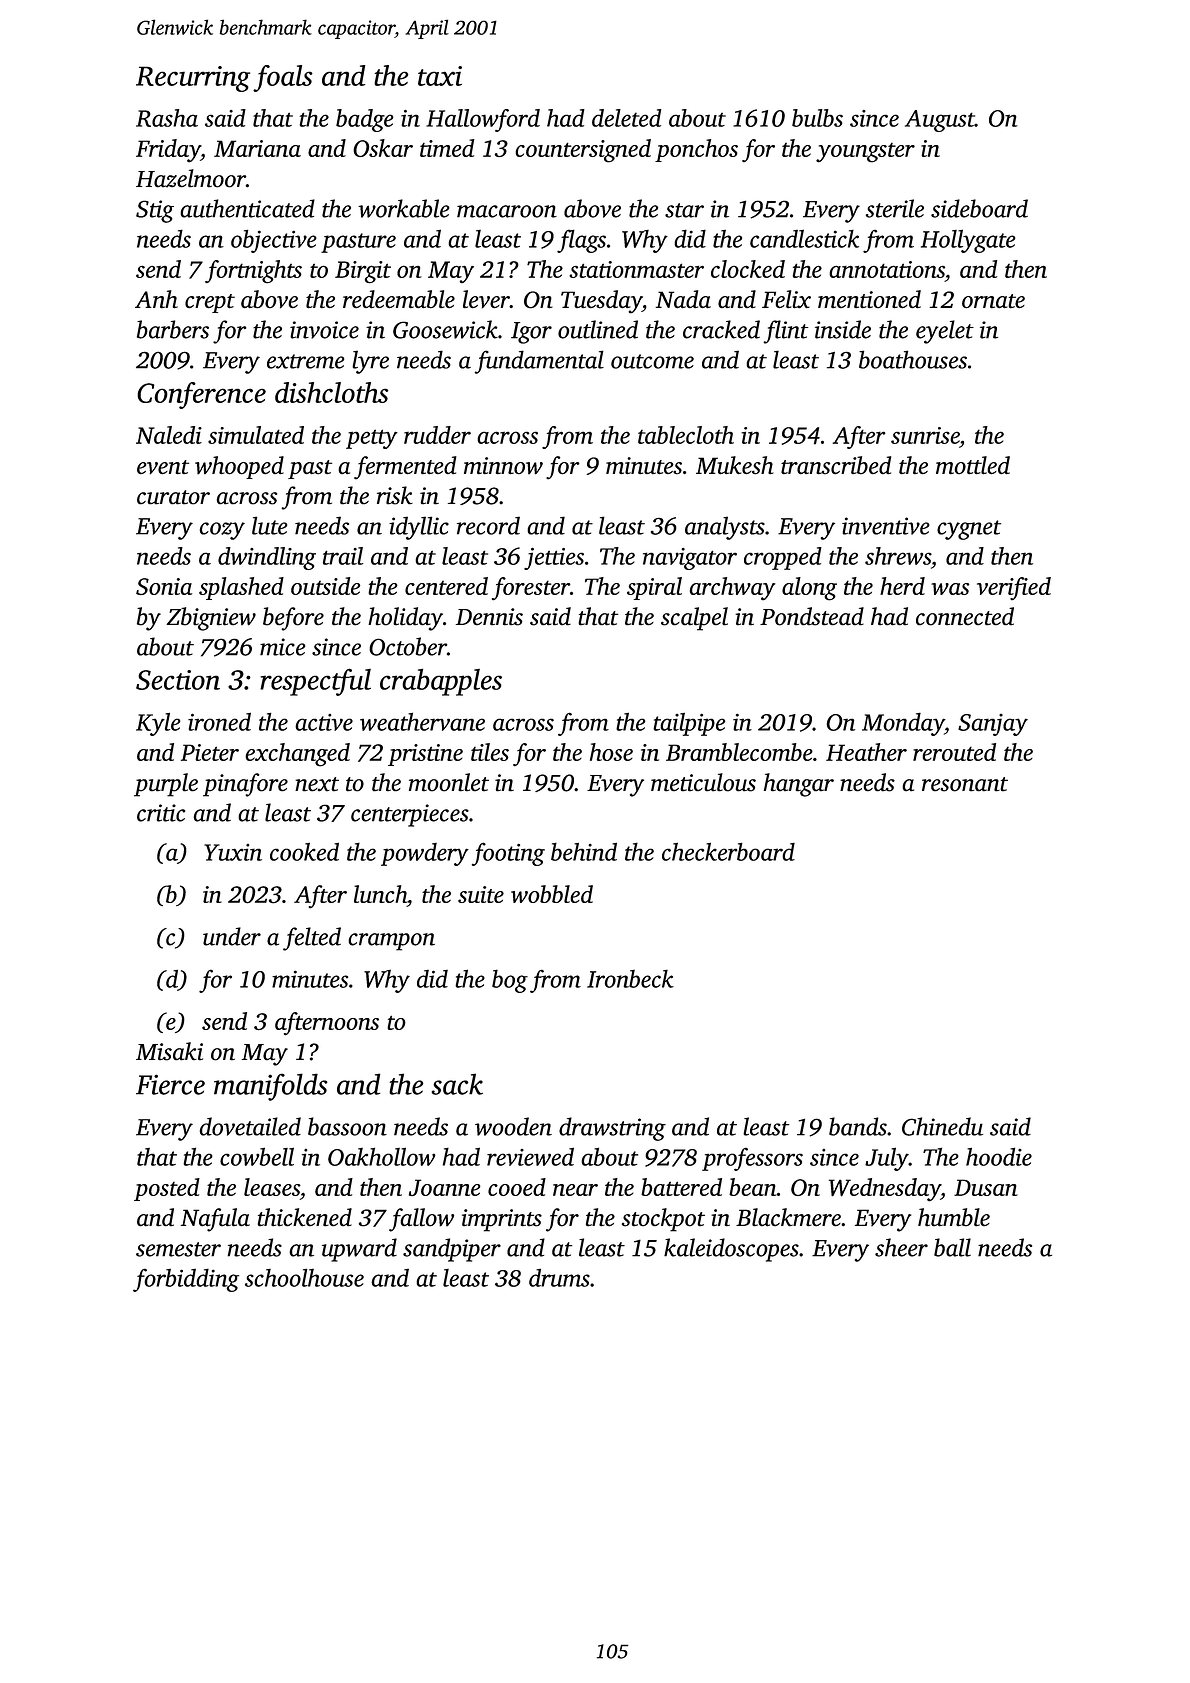 The width and height of the screenshot is (1190, 1683). Describe the element at coordinates (161, 813) in the screenshot. I see `critic` at that location.
